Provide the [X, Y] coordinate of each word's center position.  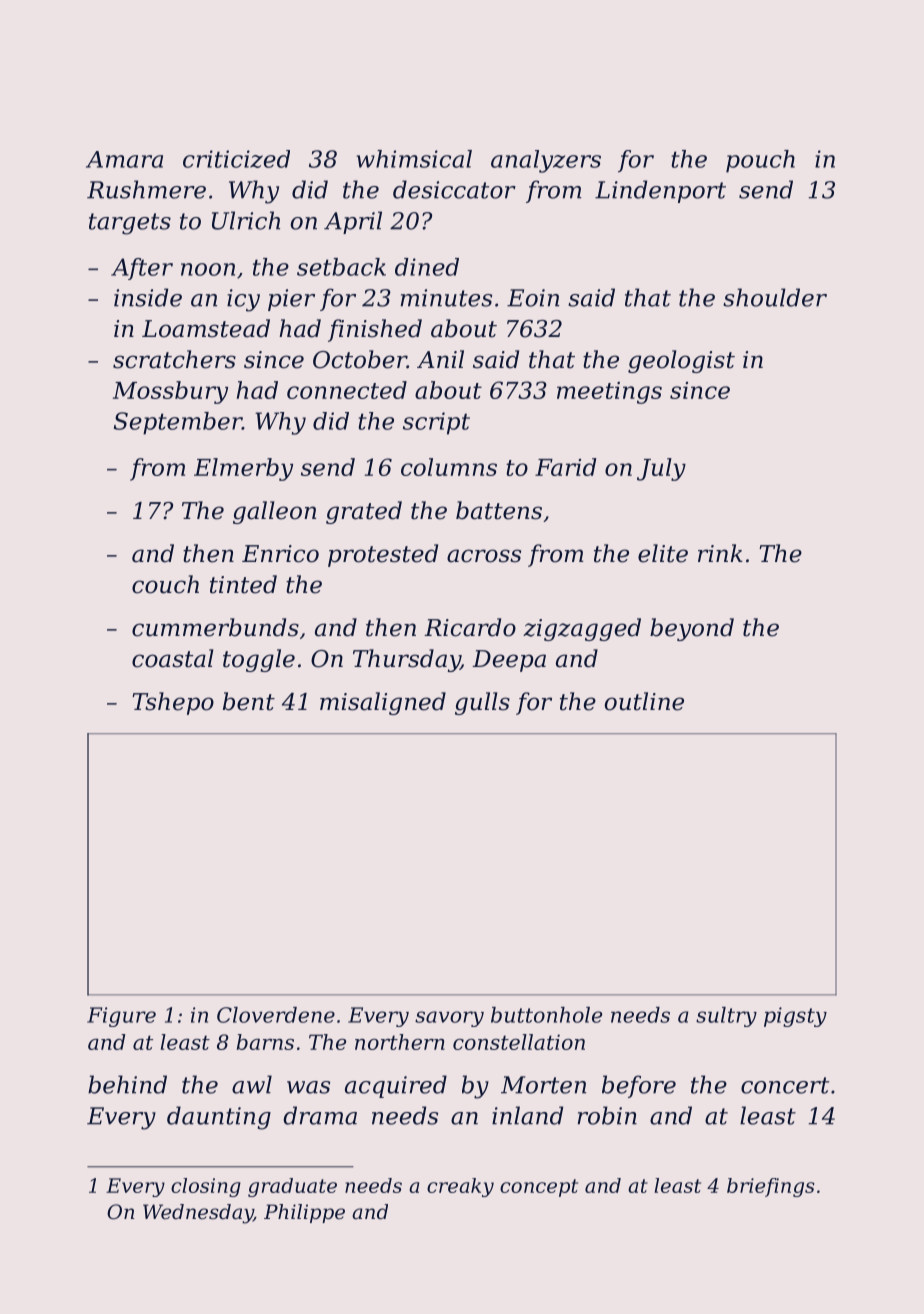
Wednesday [198, 1214]
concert [785, 1085]
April [353, 222]
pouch [760, 161]
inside [148, 297]
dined [427, 267]
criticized [236, 159]
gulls [482, 703]
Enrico [280, 554]
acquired [396, 1086]
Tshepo [173, 703]
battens [499, 510]
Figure [121, 1017]
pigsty [795, 1017]
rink [720, 553]
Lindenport [660, 191]
